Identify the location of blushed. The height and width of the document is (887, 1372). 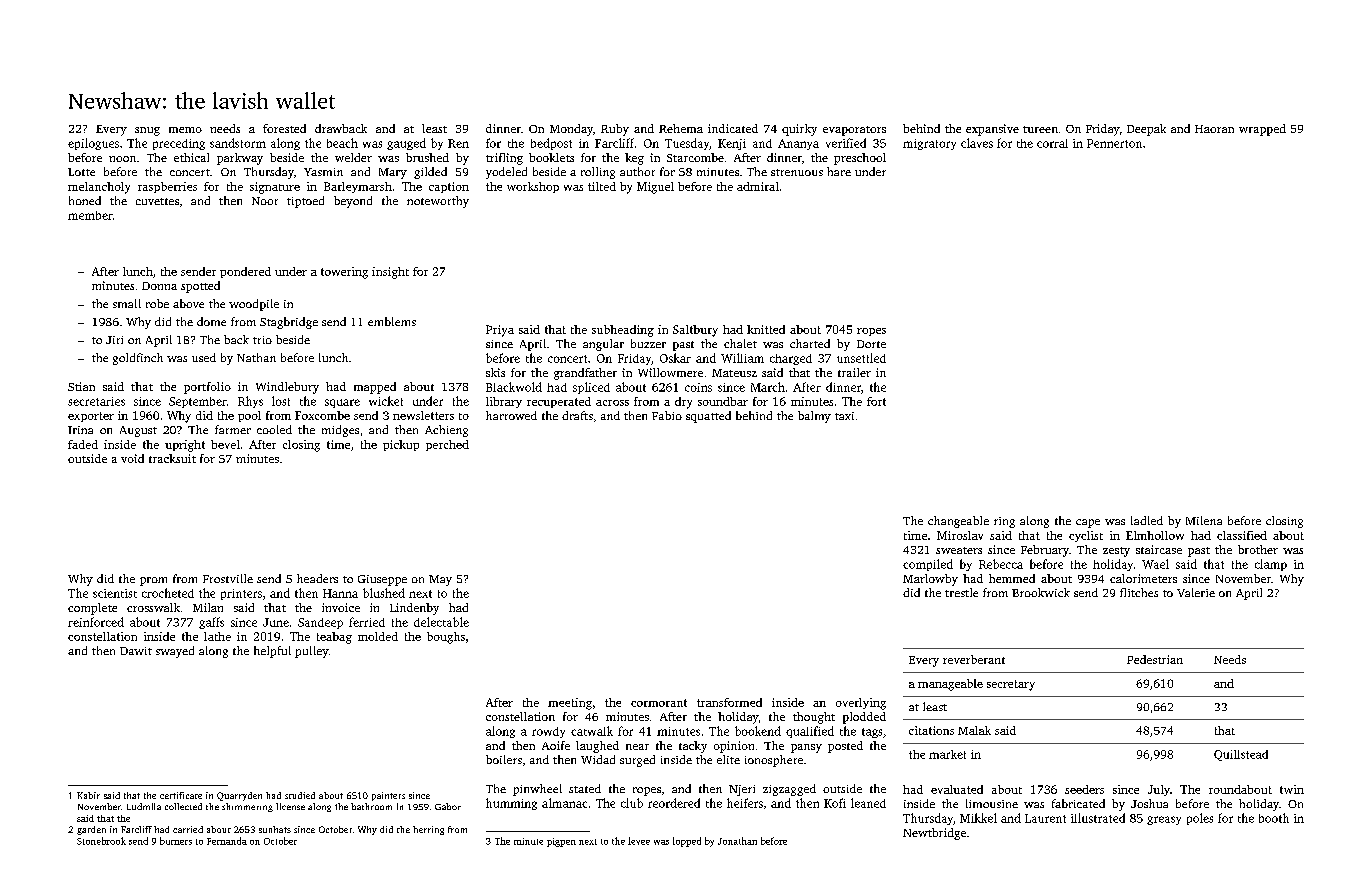
(384, 593).
